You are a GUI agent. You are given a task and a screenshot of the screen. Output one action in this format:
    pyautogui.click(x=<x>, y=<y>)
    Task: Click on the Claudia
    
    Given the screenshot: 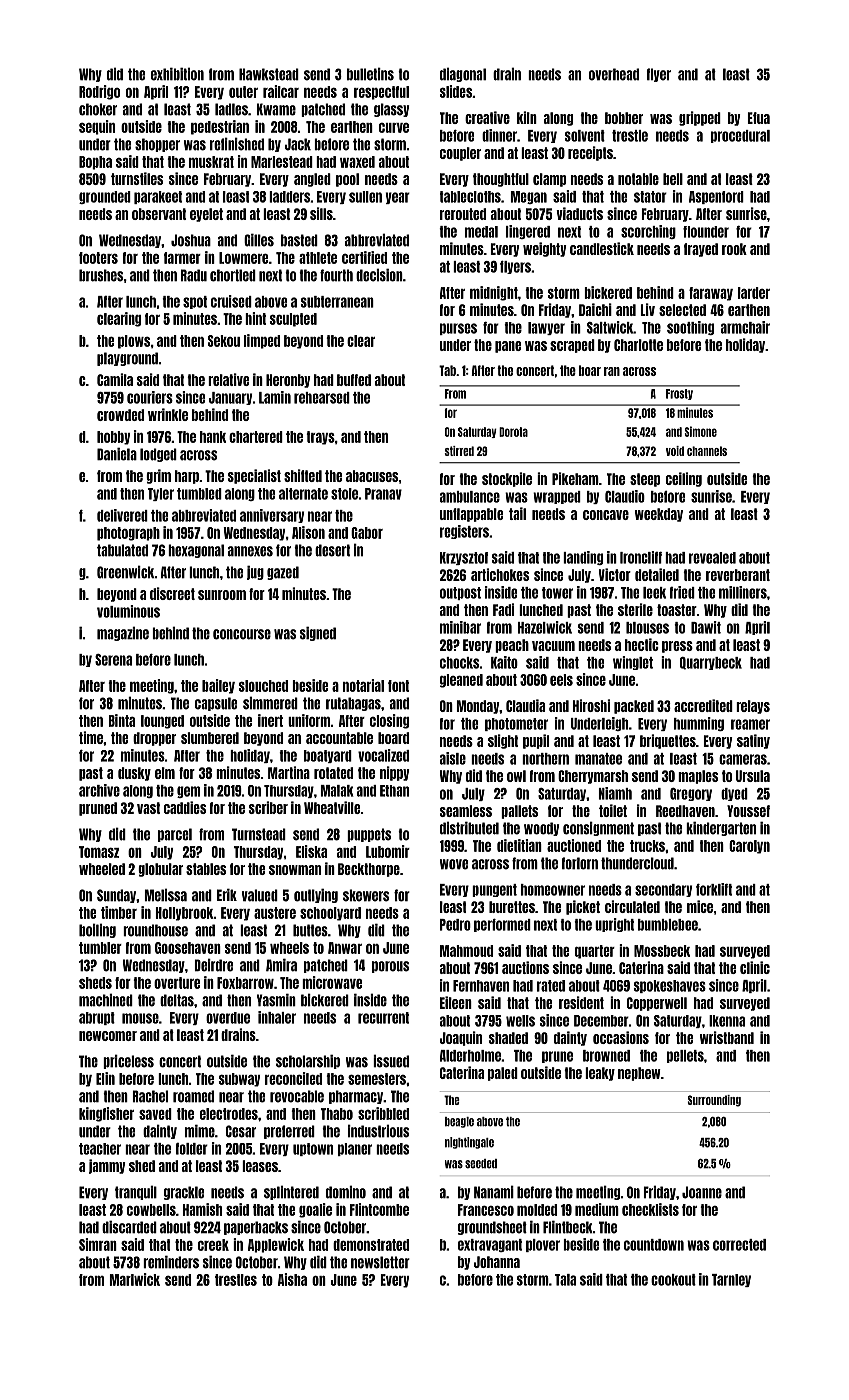 What is the action you would take?
    pyautogui.click(x=525, y=705)
